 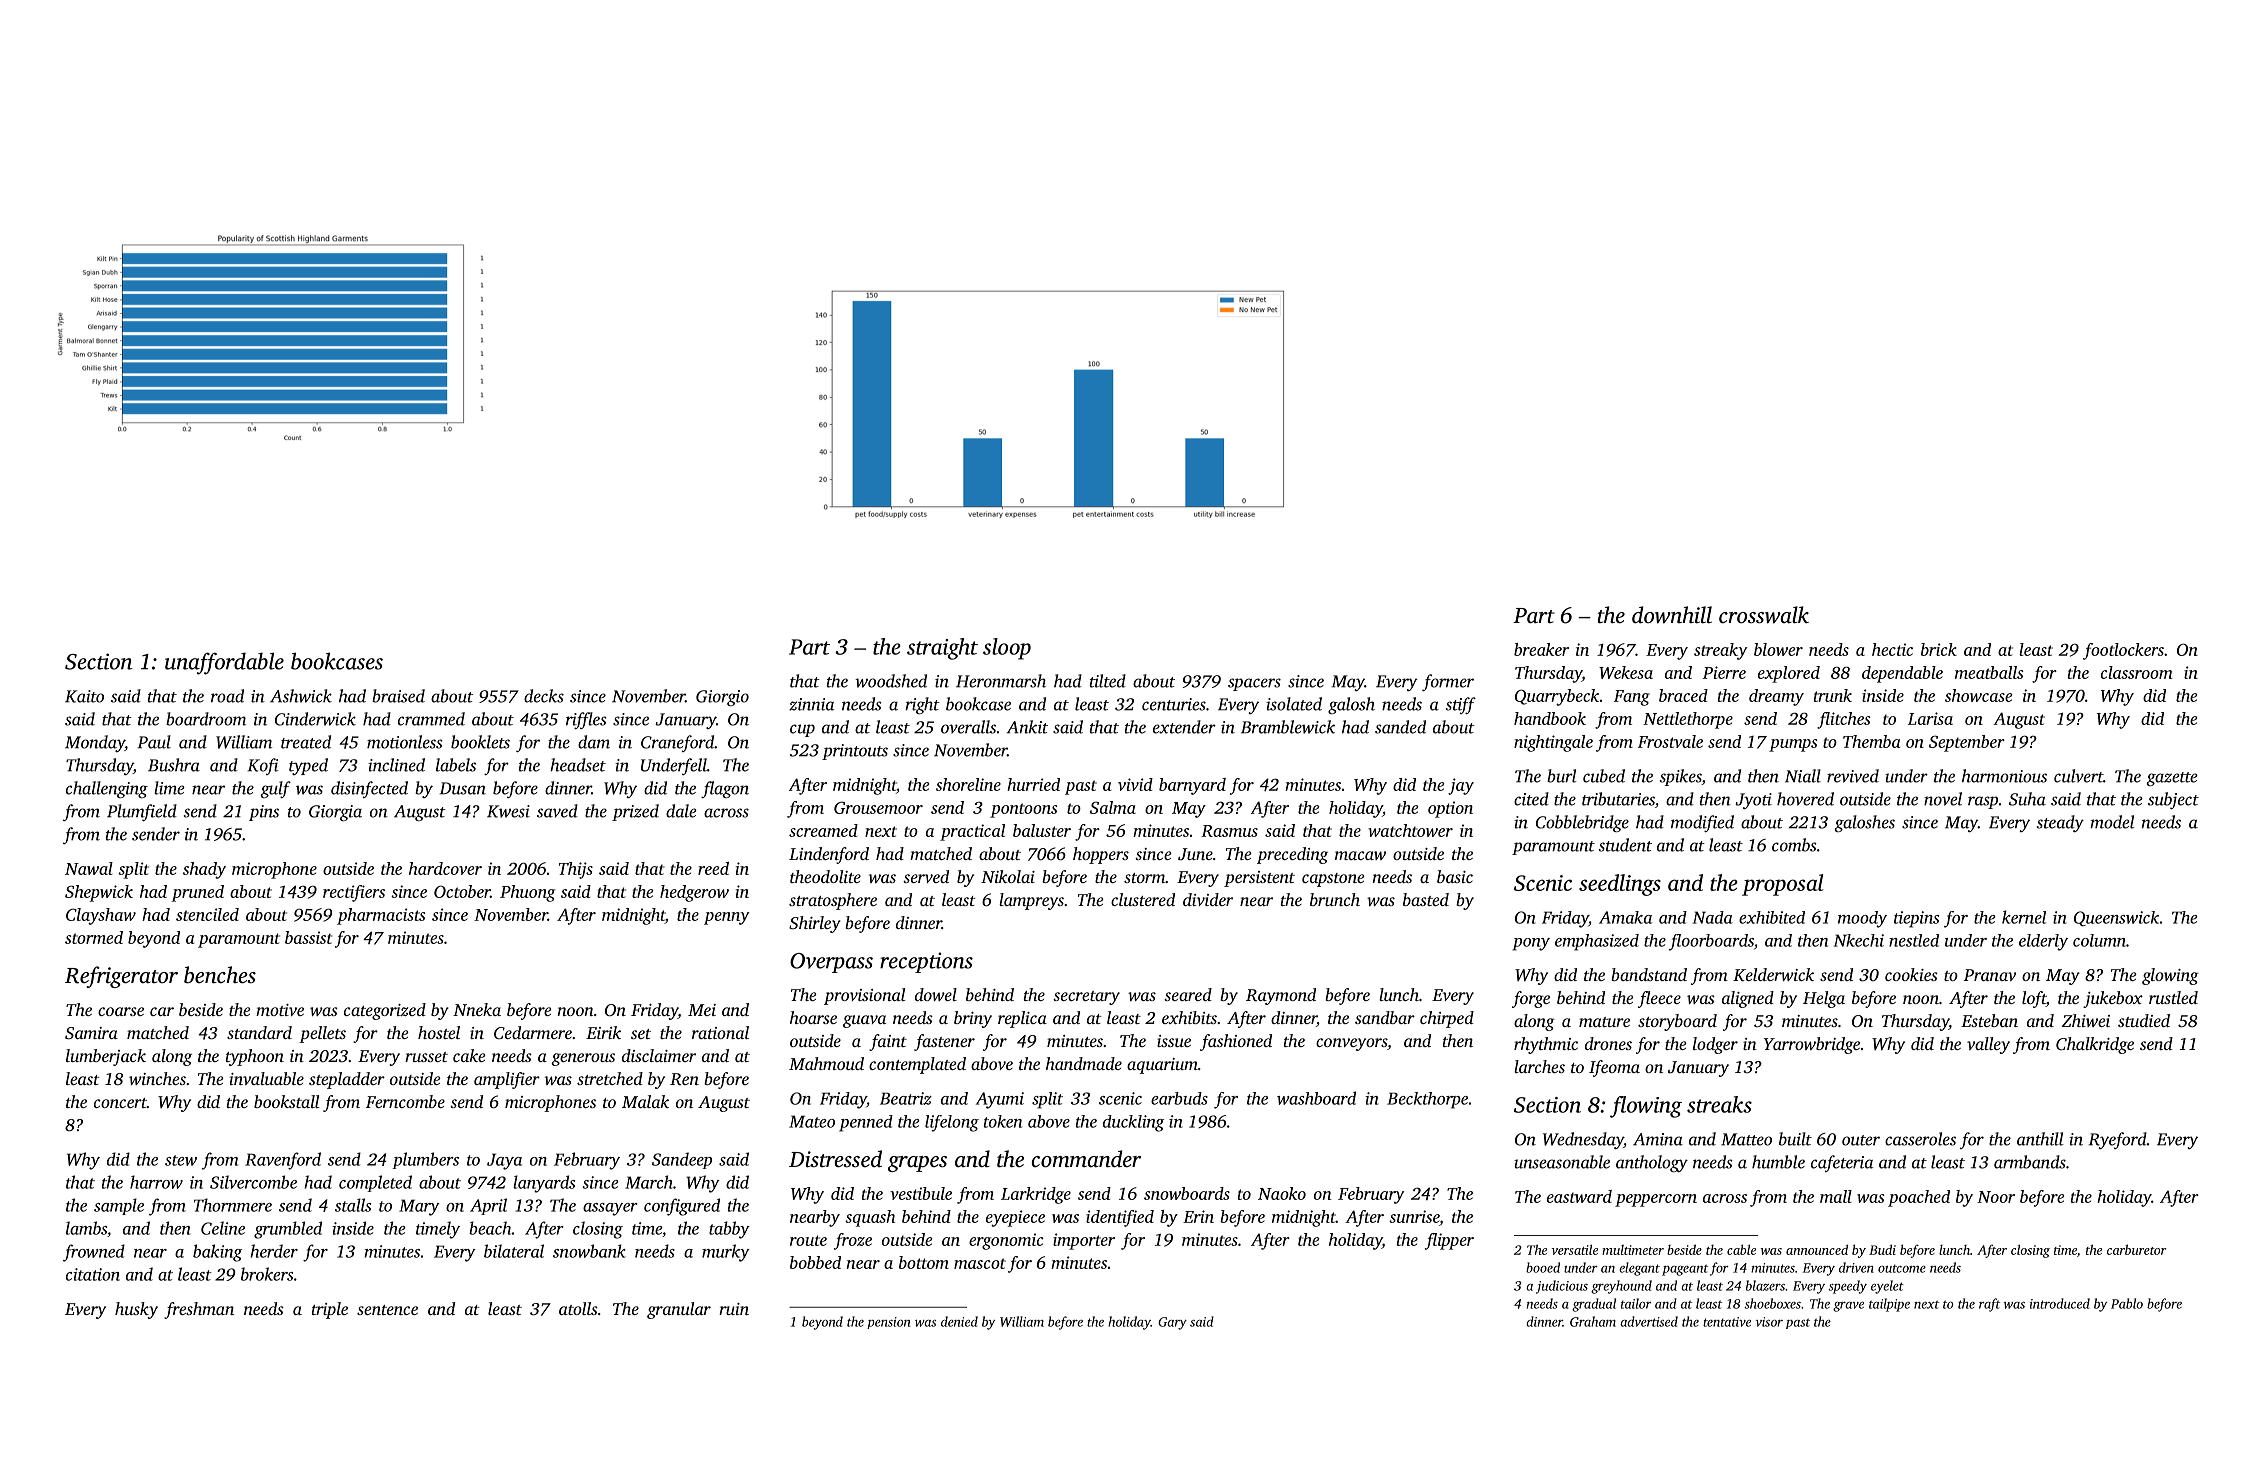 I want to click on Kelderwick, so click(x=1773, y=975).
